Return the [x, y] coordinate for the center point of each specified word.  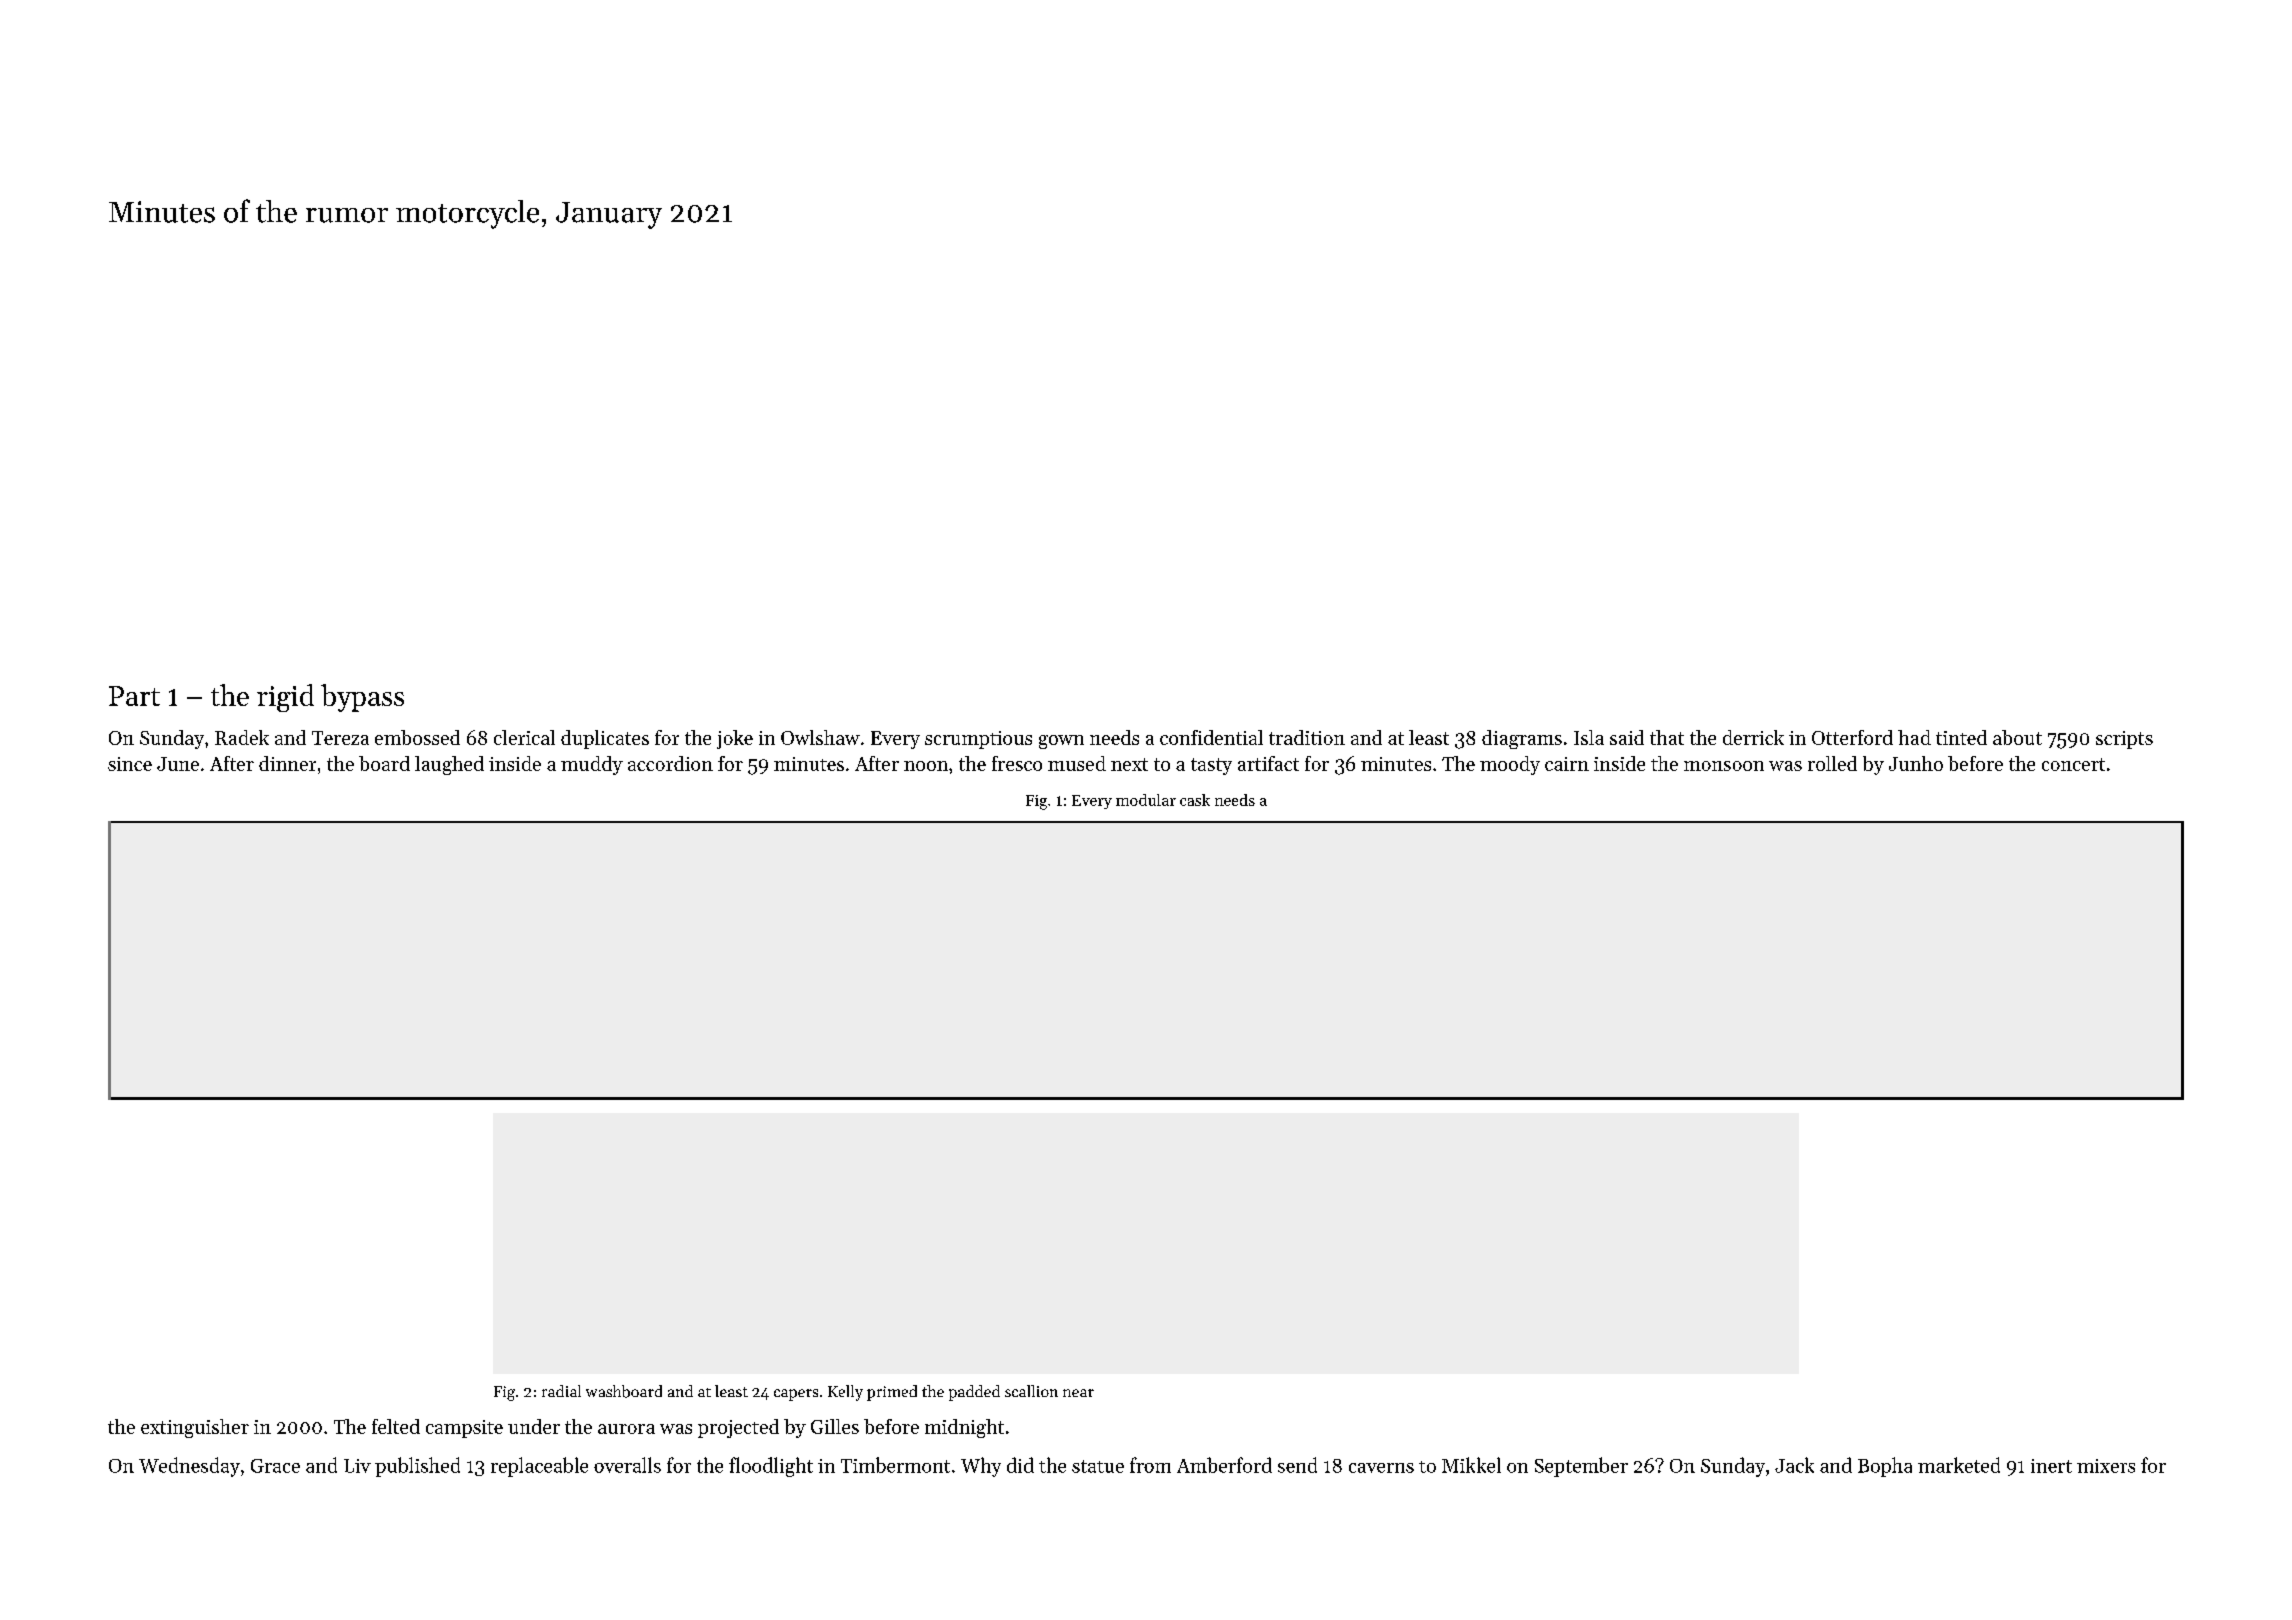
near [1078, 1393]
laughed [449, 765]
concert [2073, 764]
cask [1195, 800]
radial [561, 1391]
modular [1146, 800]
